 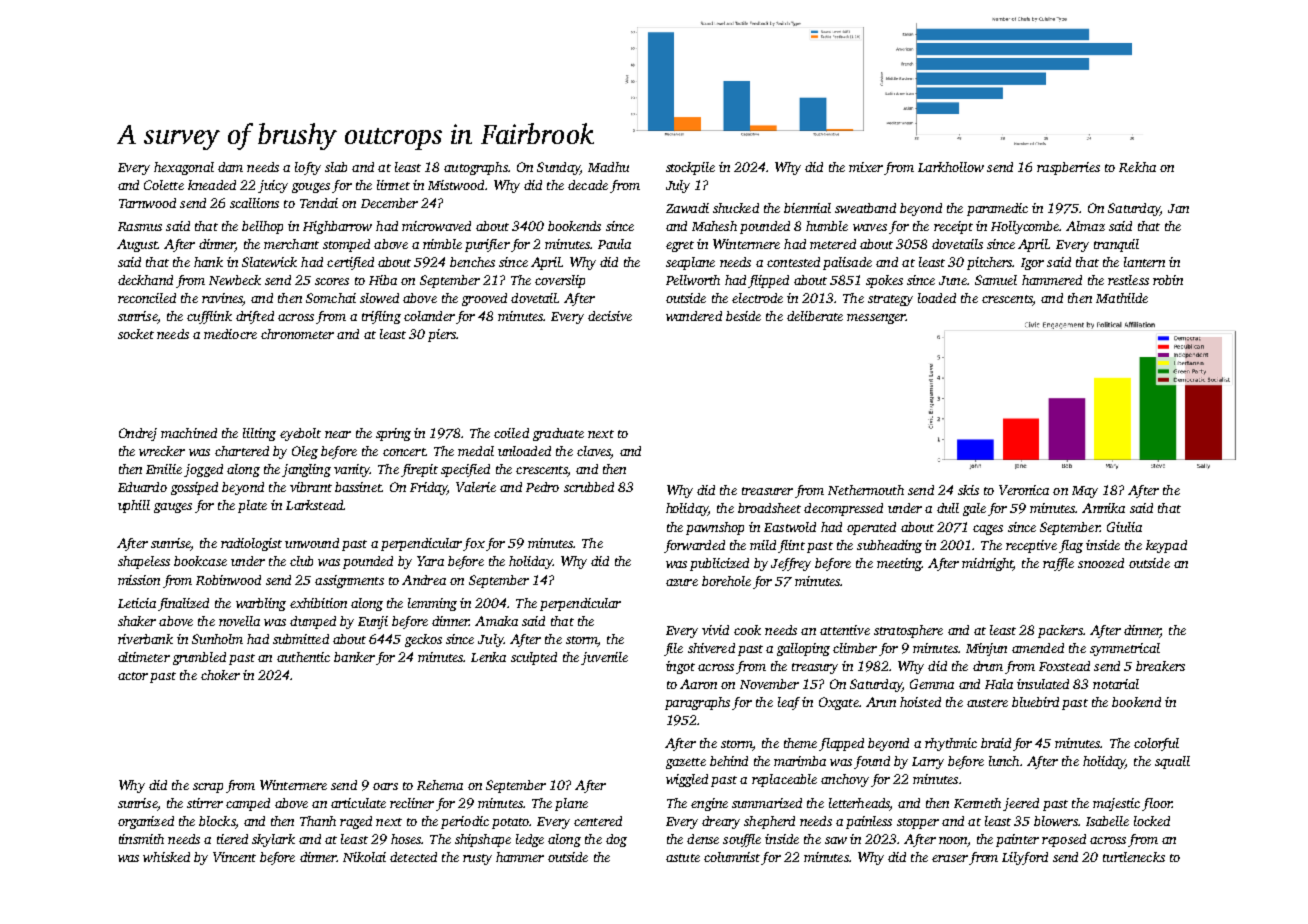 I want to click on microwaved, so click(x=436, y=226).
